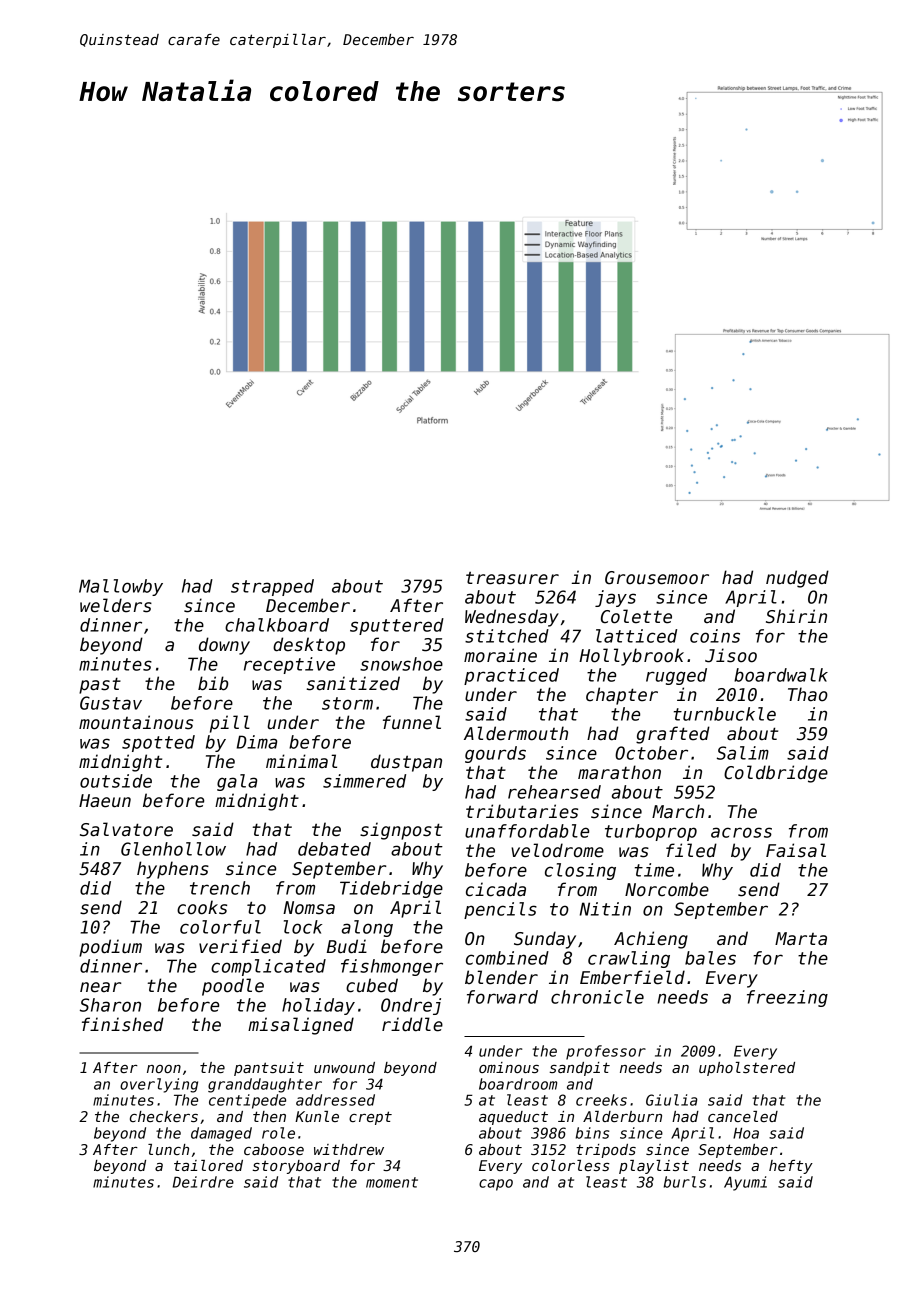  I want to click on riddle, so click(412, 1024).
